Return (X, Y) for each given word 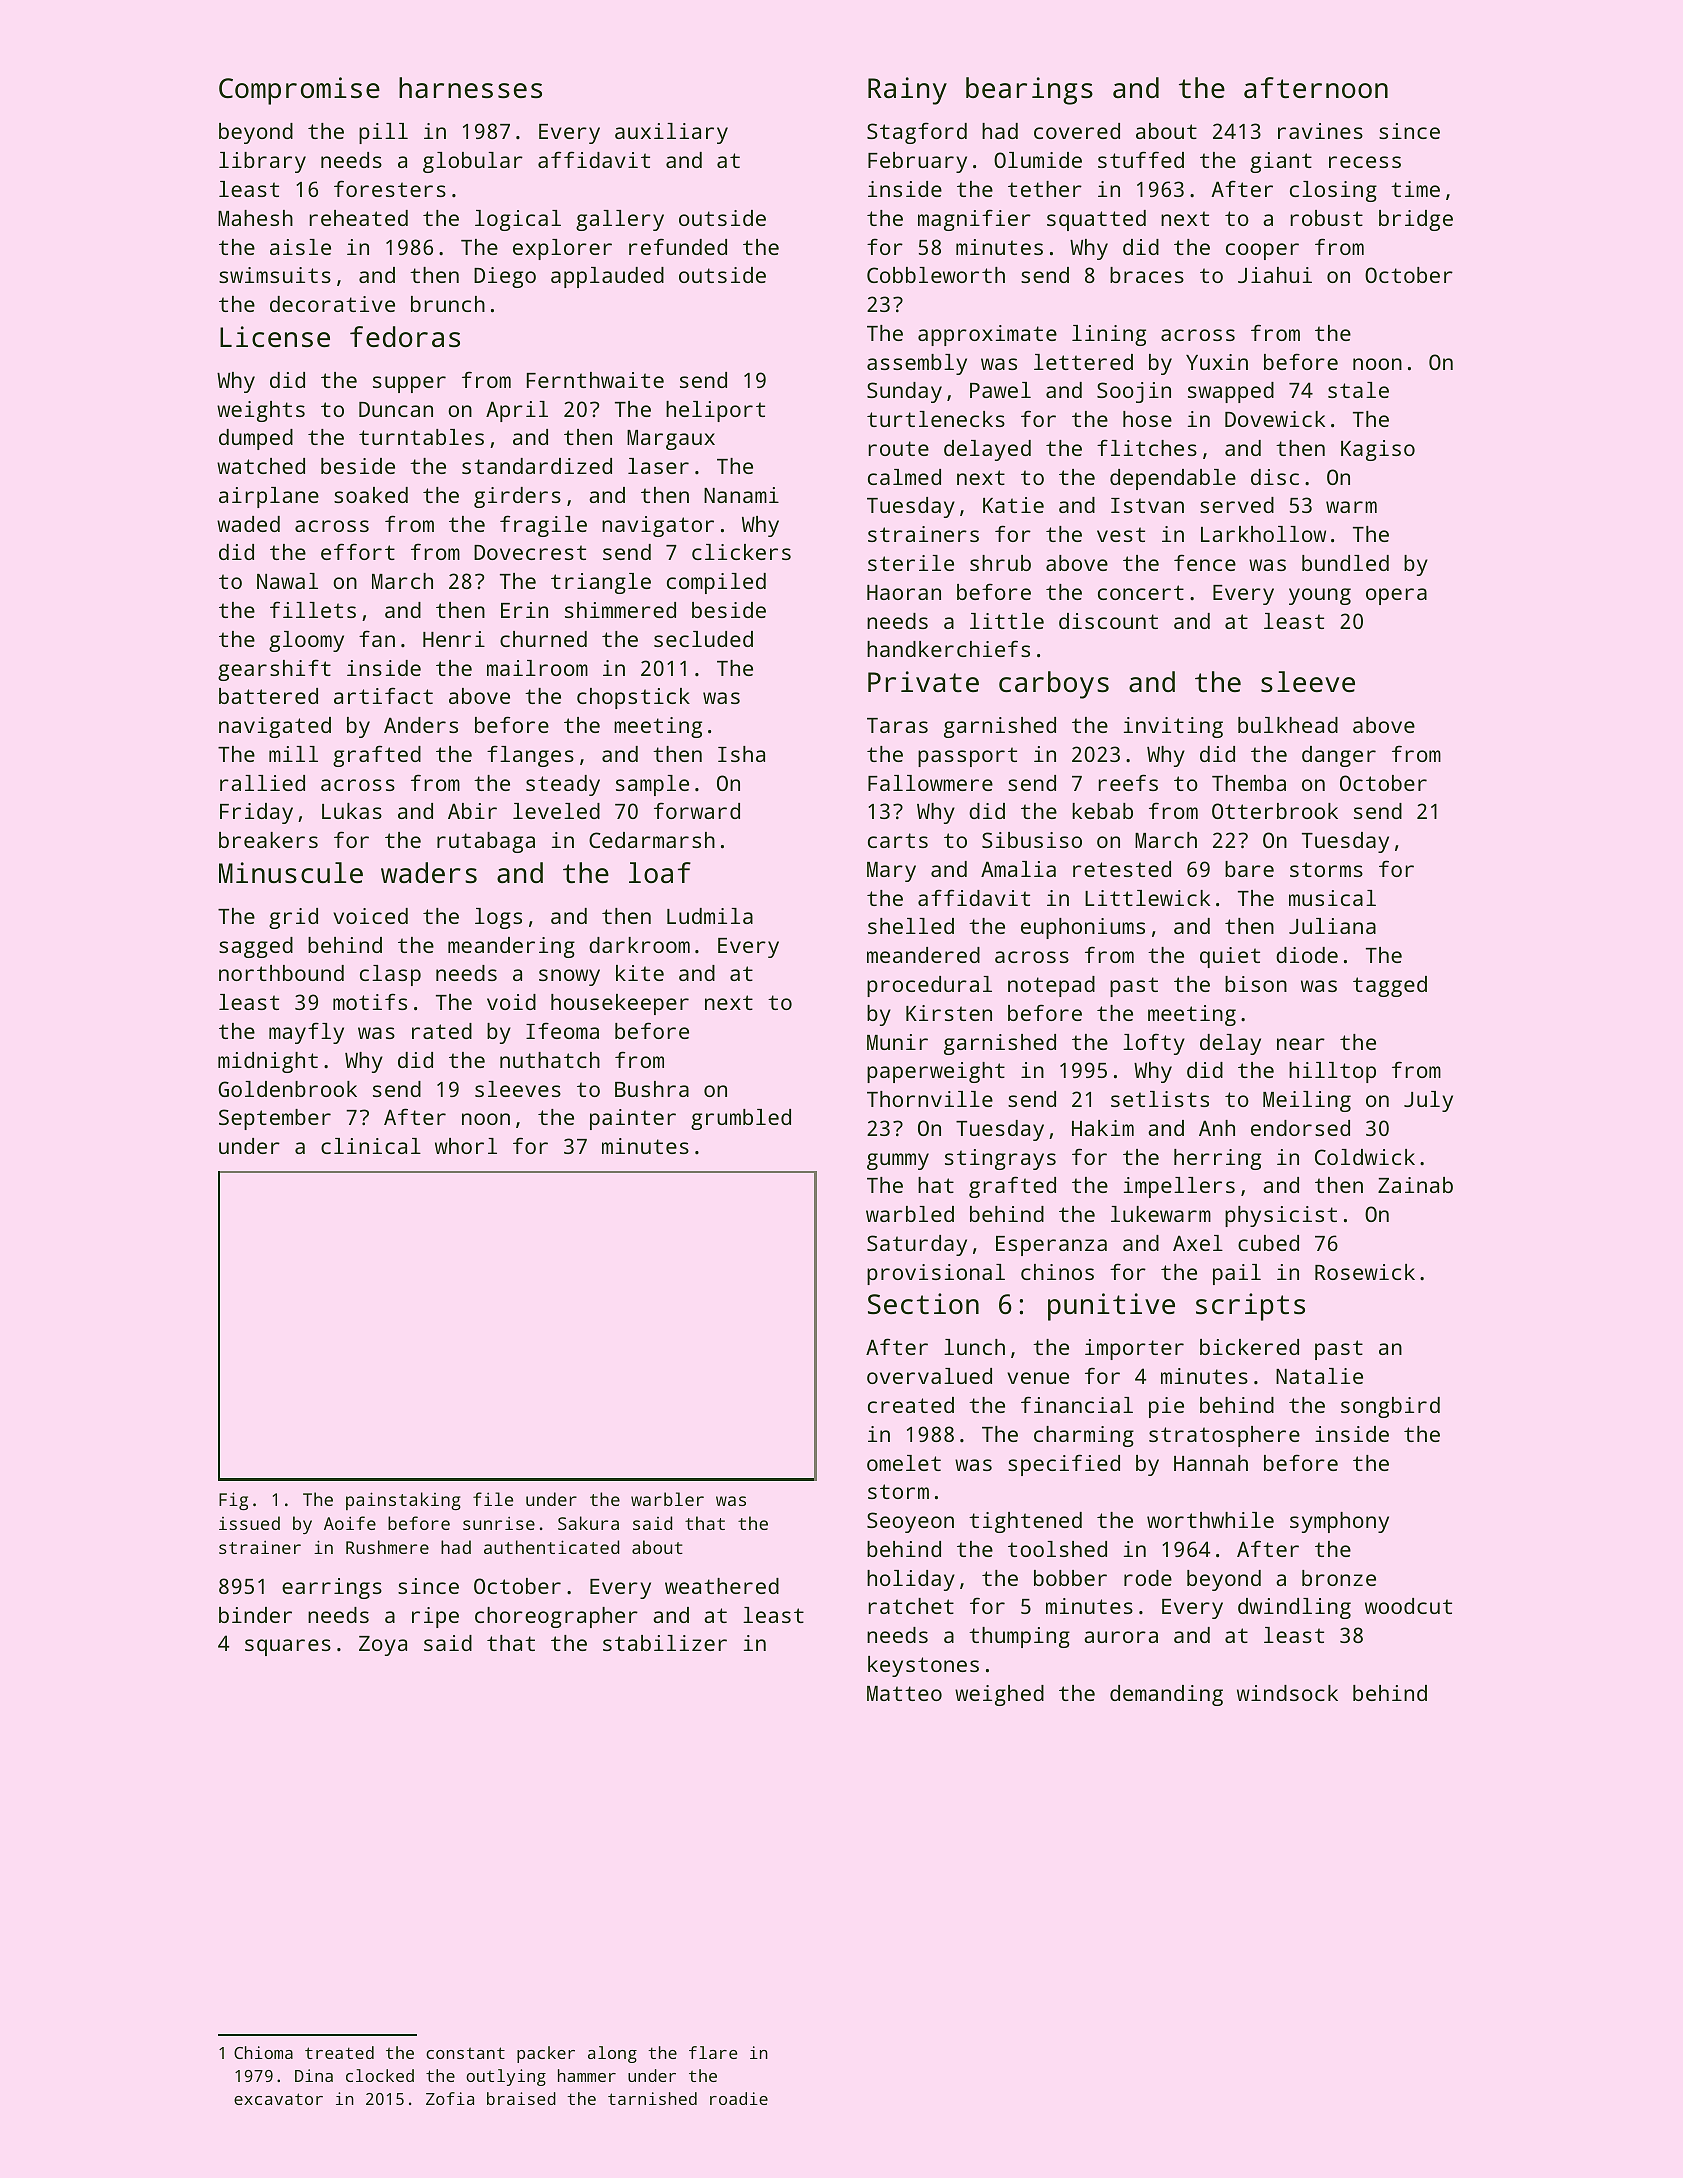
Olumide (1038, 160)
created (911, 1405)
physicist (1281, 1216)
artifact (383, 695)
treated (339, 2052)
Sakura (588, 1523)
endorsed (1300, 1128)
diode (1307, 955)
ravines (1320, 131)
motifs (370, 1001)
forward (697, 810)
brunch (448, 304)
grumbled (741, 1119)
